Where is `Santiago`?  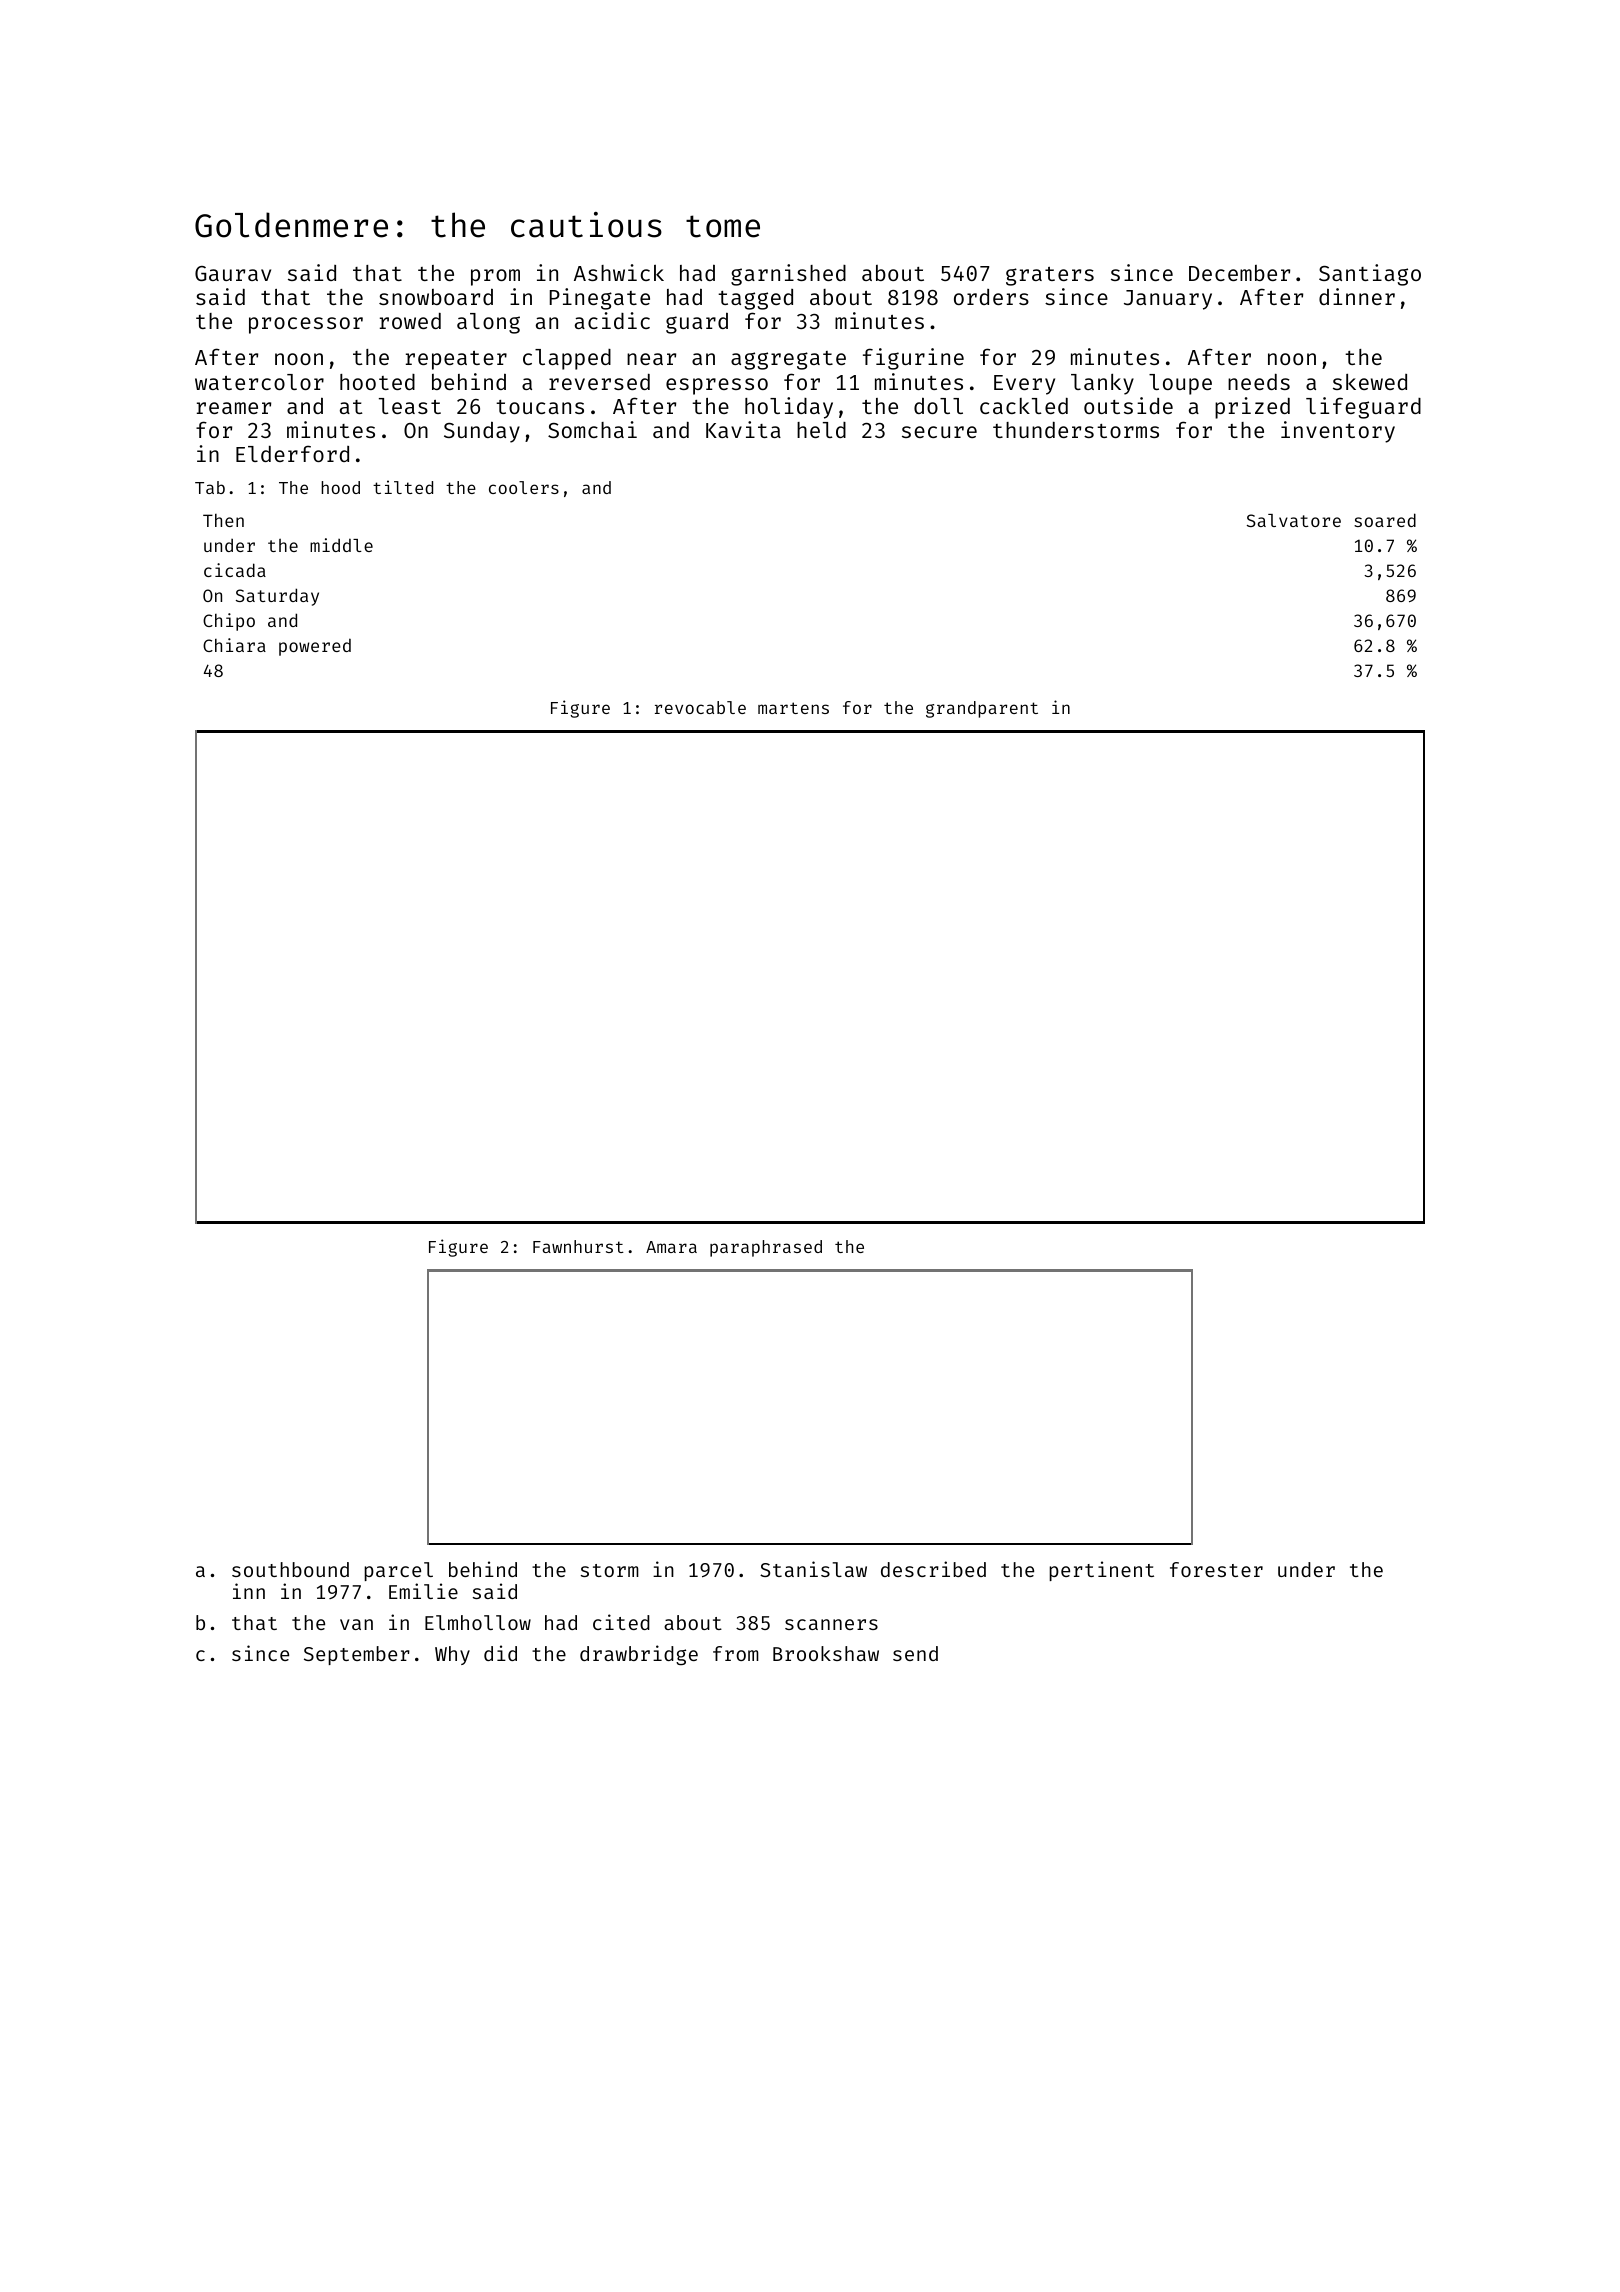
Santiago is located at coordinates (1370, 275).
